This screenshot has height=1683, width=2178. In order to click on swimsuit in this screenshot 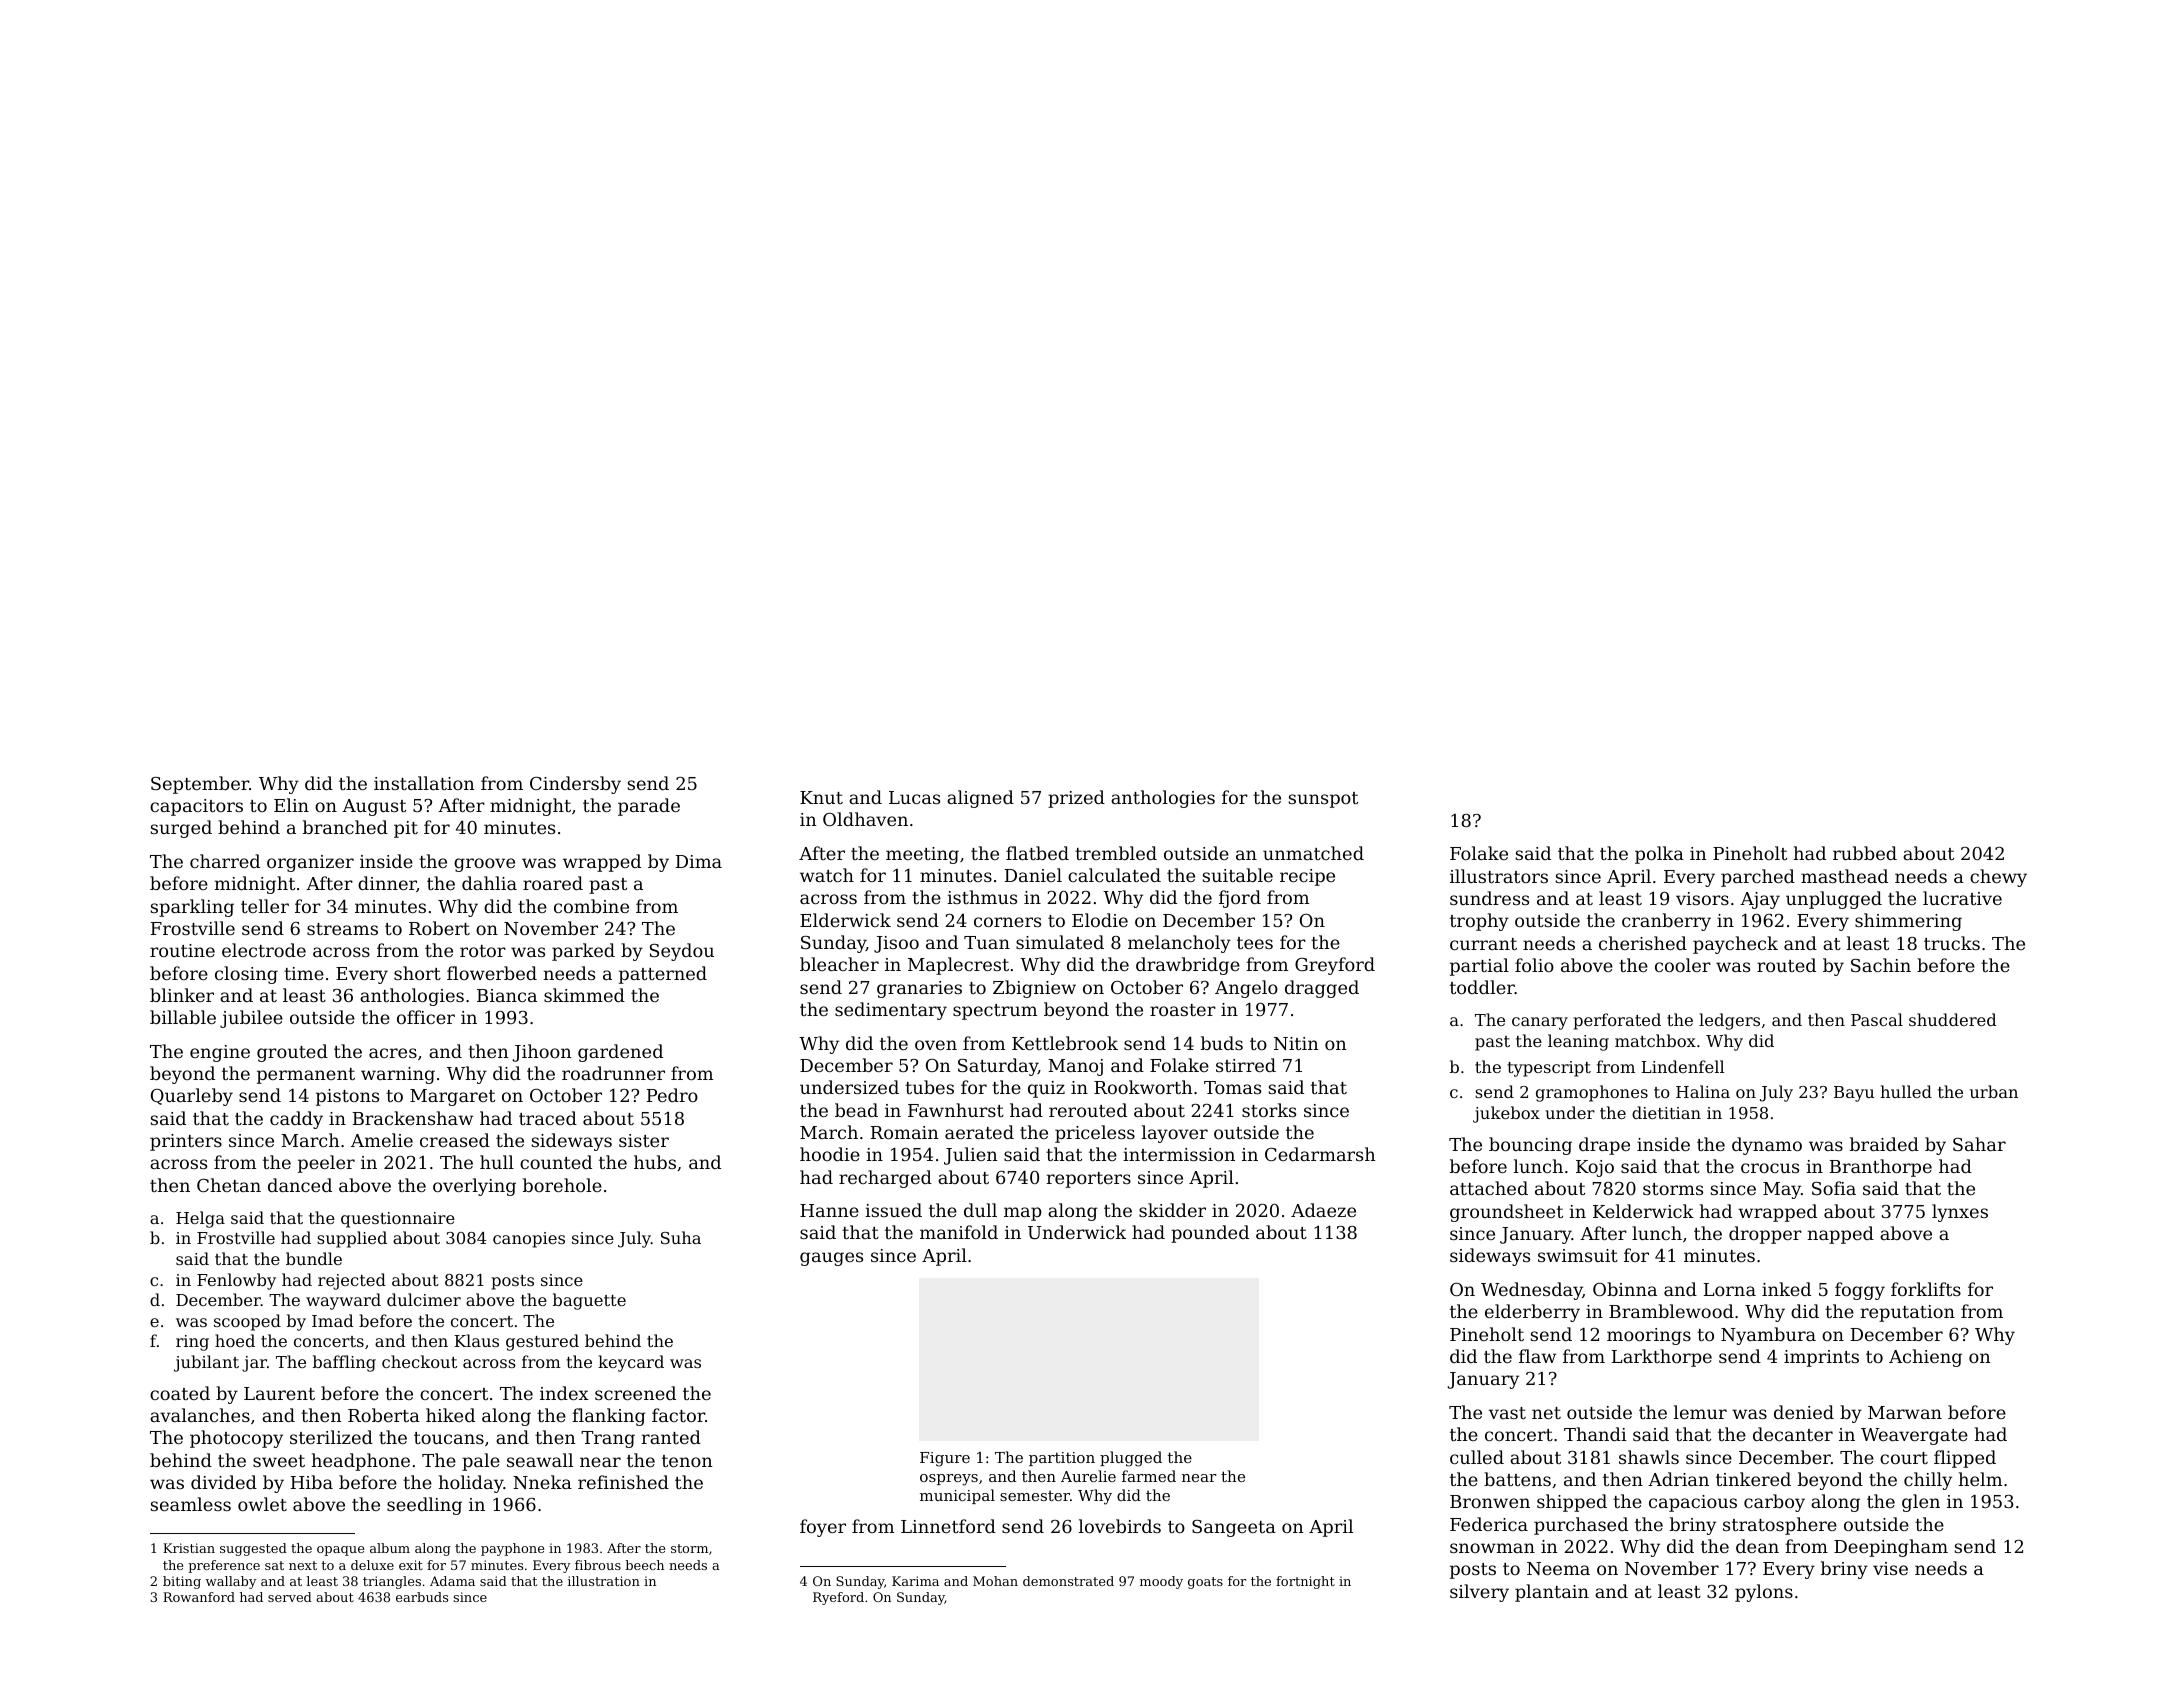, I will do `click(1578, 1255)`.
